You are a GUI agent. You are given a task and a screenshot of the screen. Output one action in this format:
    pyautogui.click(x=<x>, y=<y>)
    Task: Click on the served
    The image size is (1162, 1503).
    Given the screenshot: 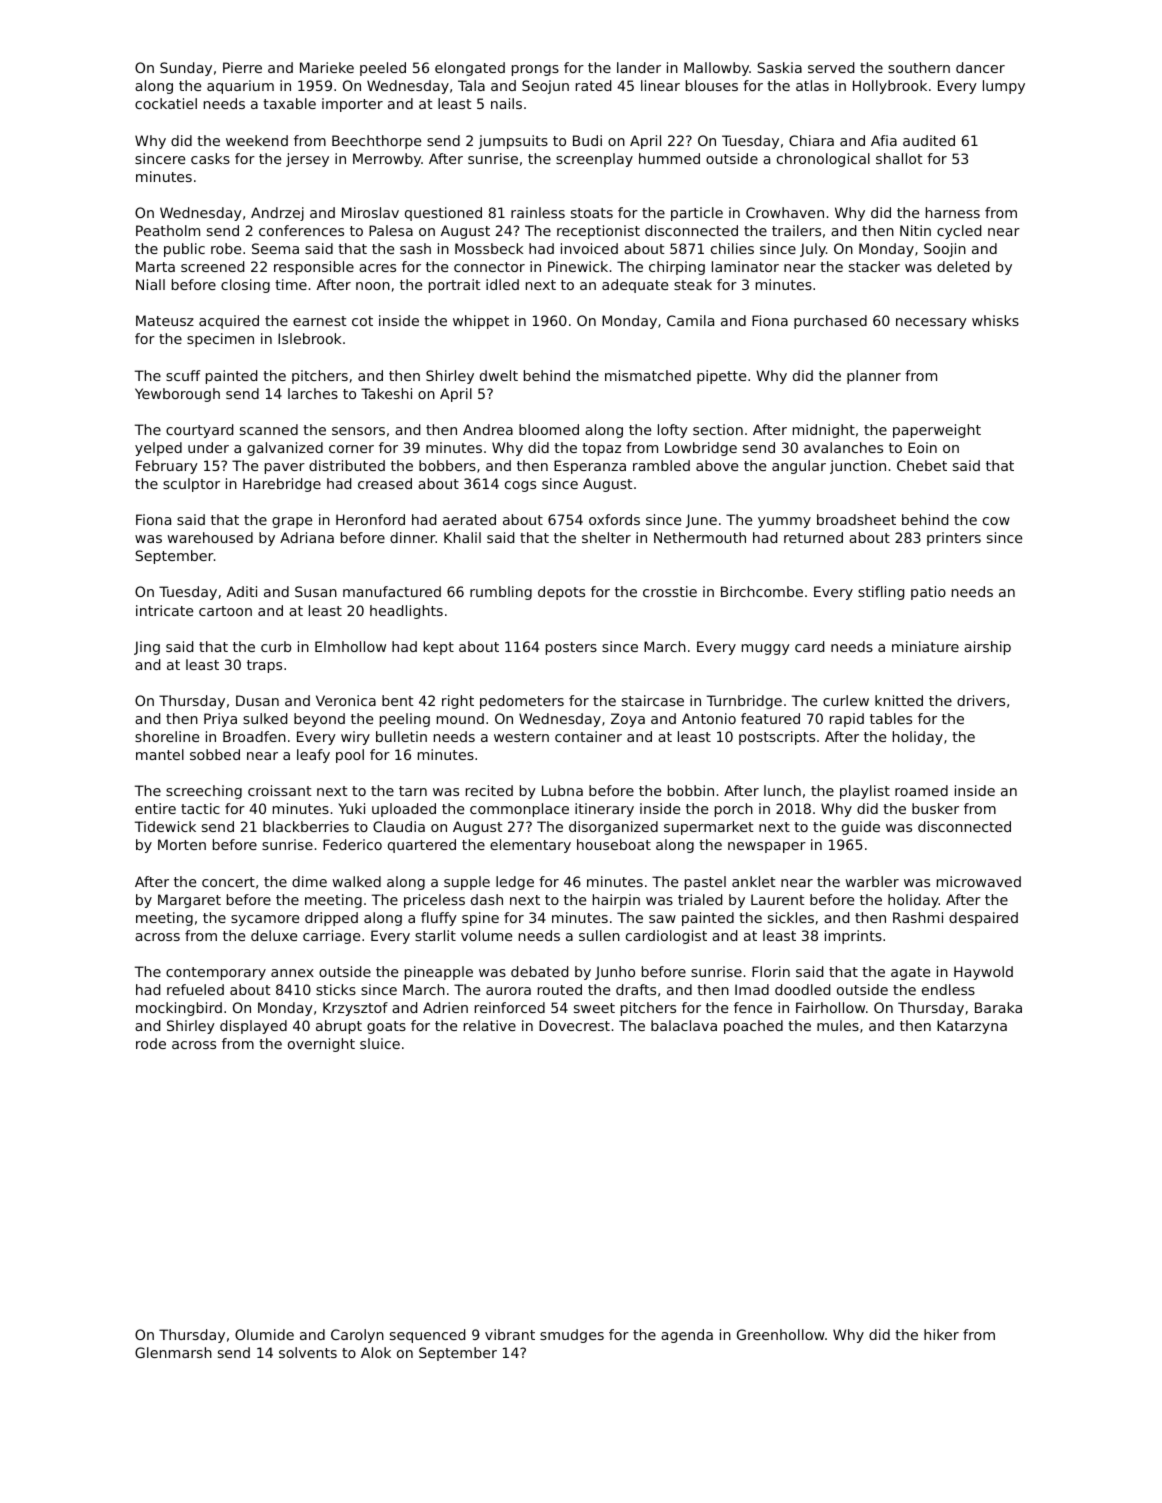 What is the action you would take?
    pyautogui.click(x=831, y=67)
